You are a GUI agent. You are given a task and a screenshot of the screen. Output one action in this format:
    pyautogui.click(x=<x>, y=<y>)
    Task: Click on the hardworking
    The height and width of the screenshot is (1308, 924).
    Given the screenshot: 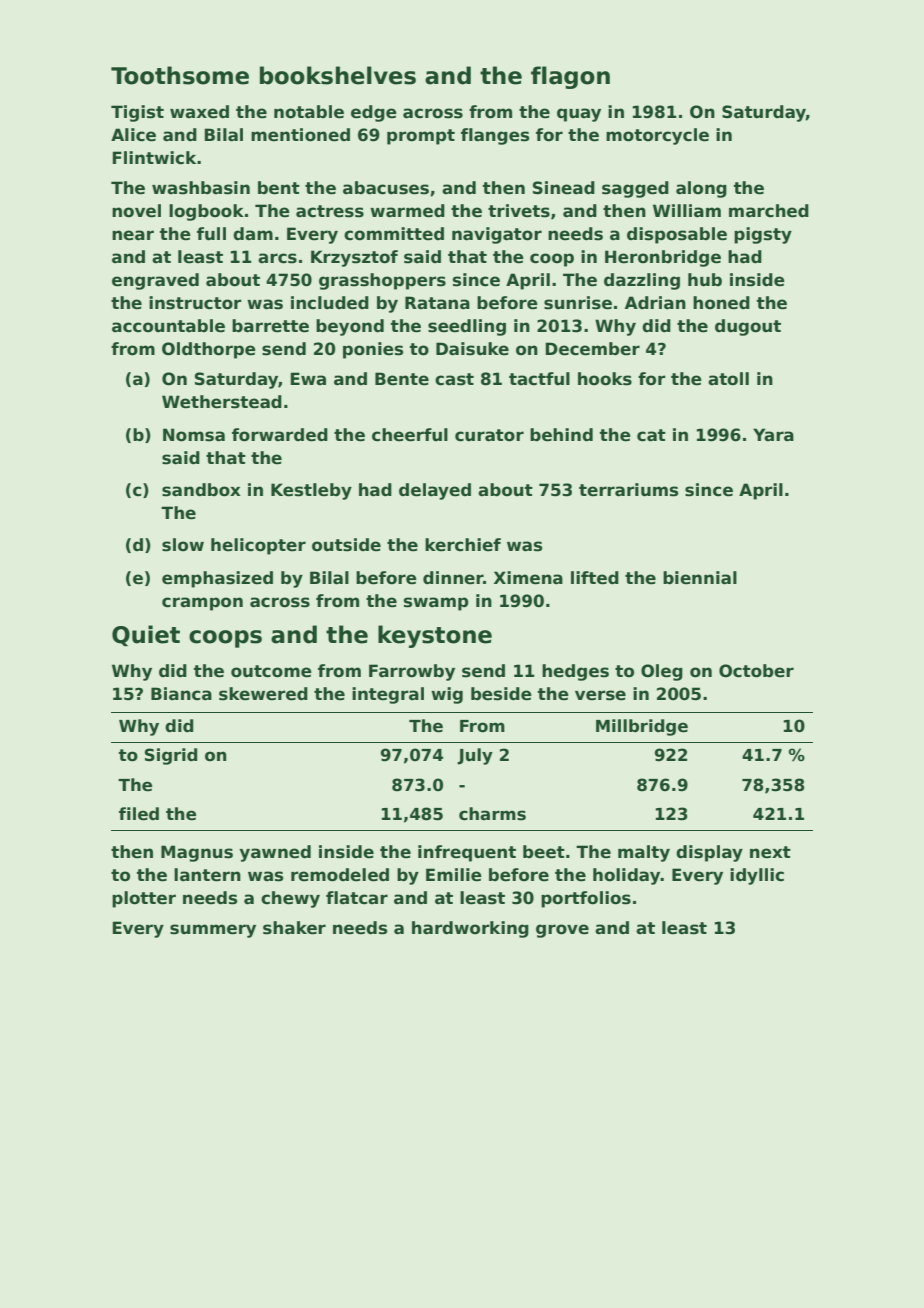 What is the action you would take?
    pyautogui.click(x=470, y=929)
